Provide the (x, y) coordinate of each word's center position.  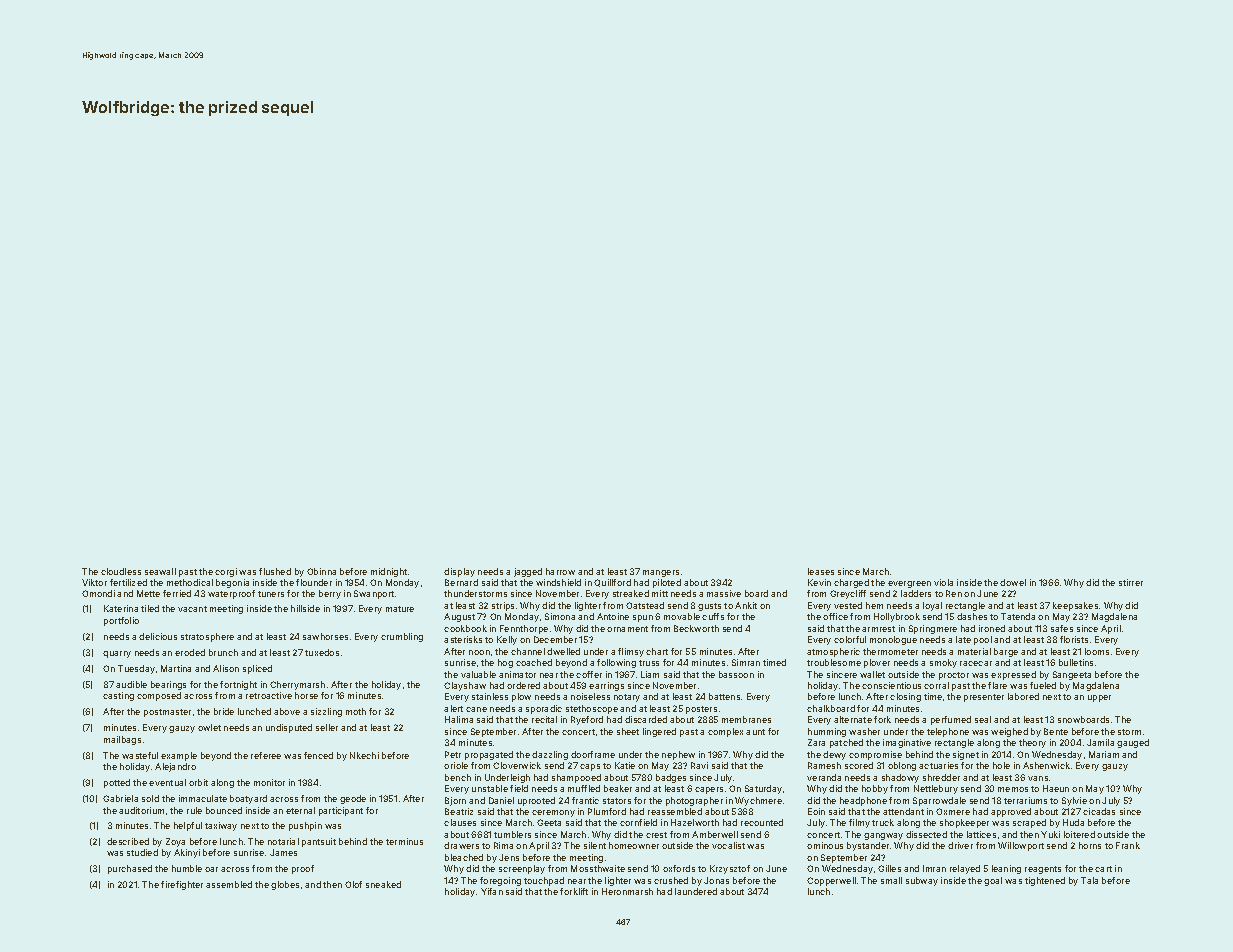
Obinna (321, 571)
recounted (762, 822)
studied (142, 852)
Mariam (1104, 754)
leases (821, 571)
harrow (560, 571)
